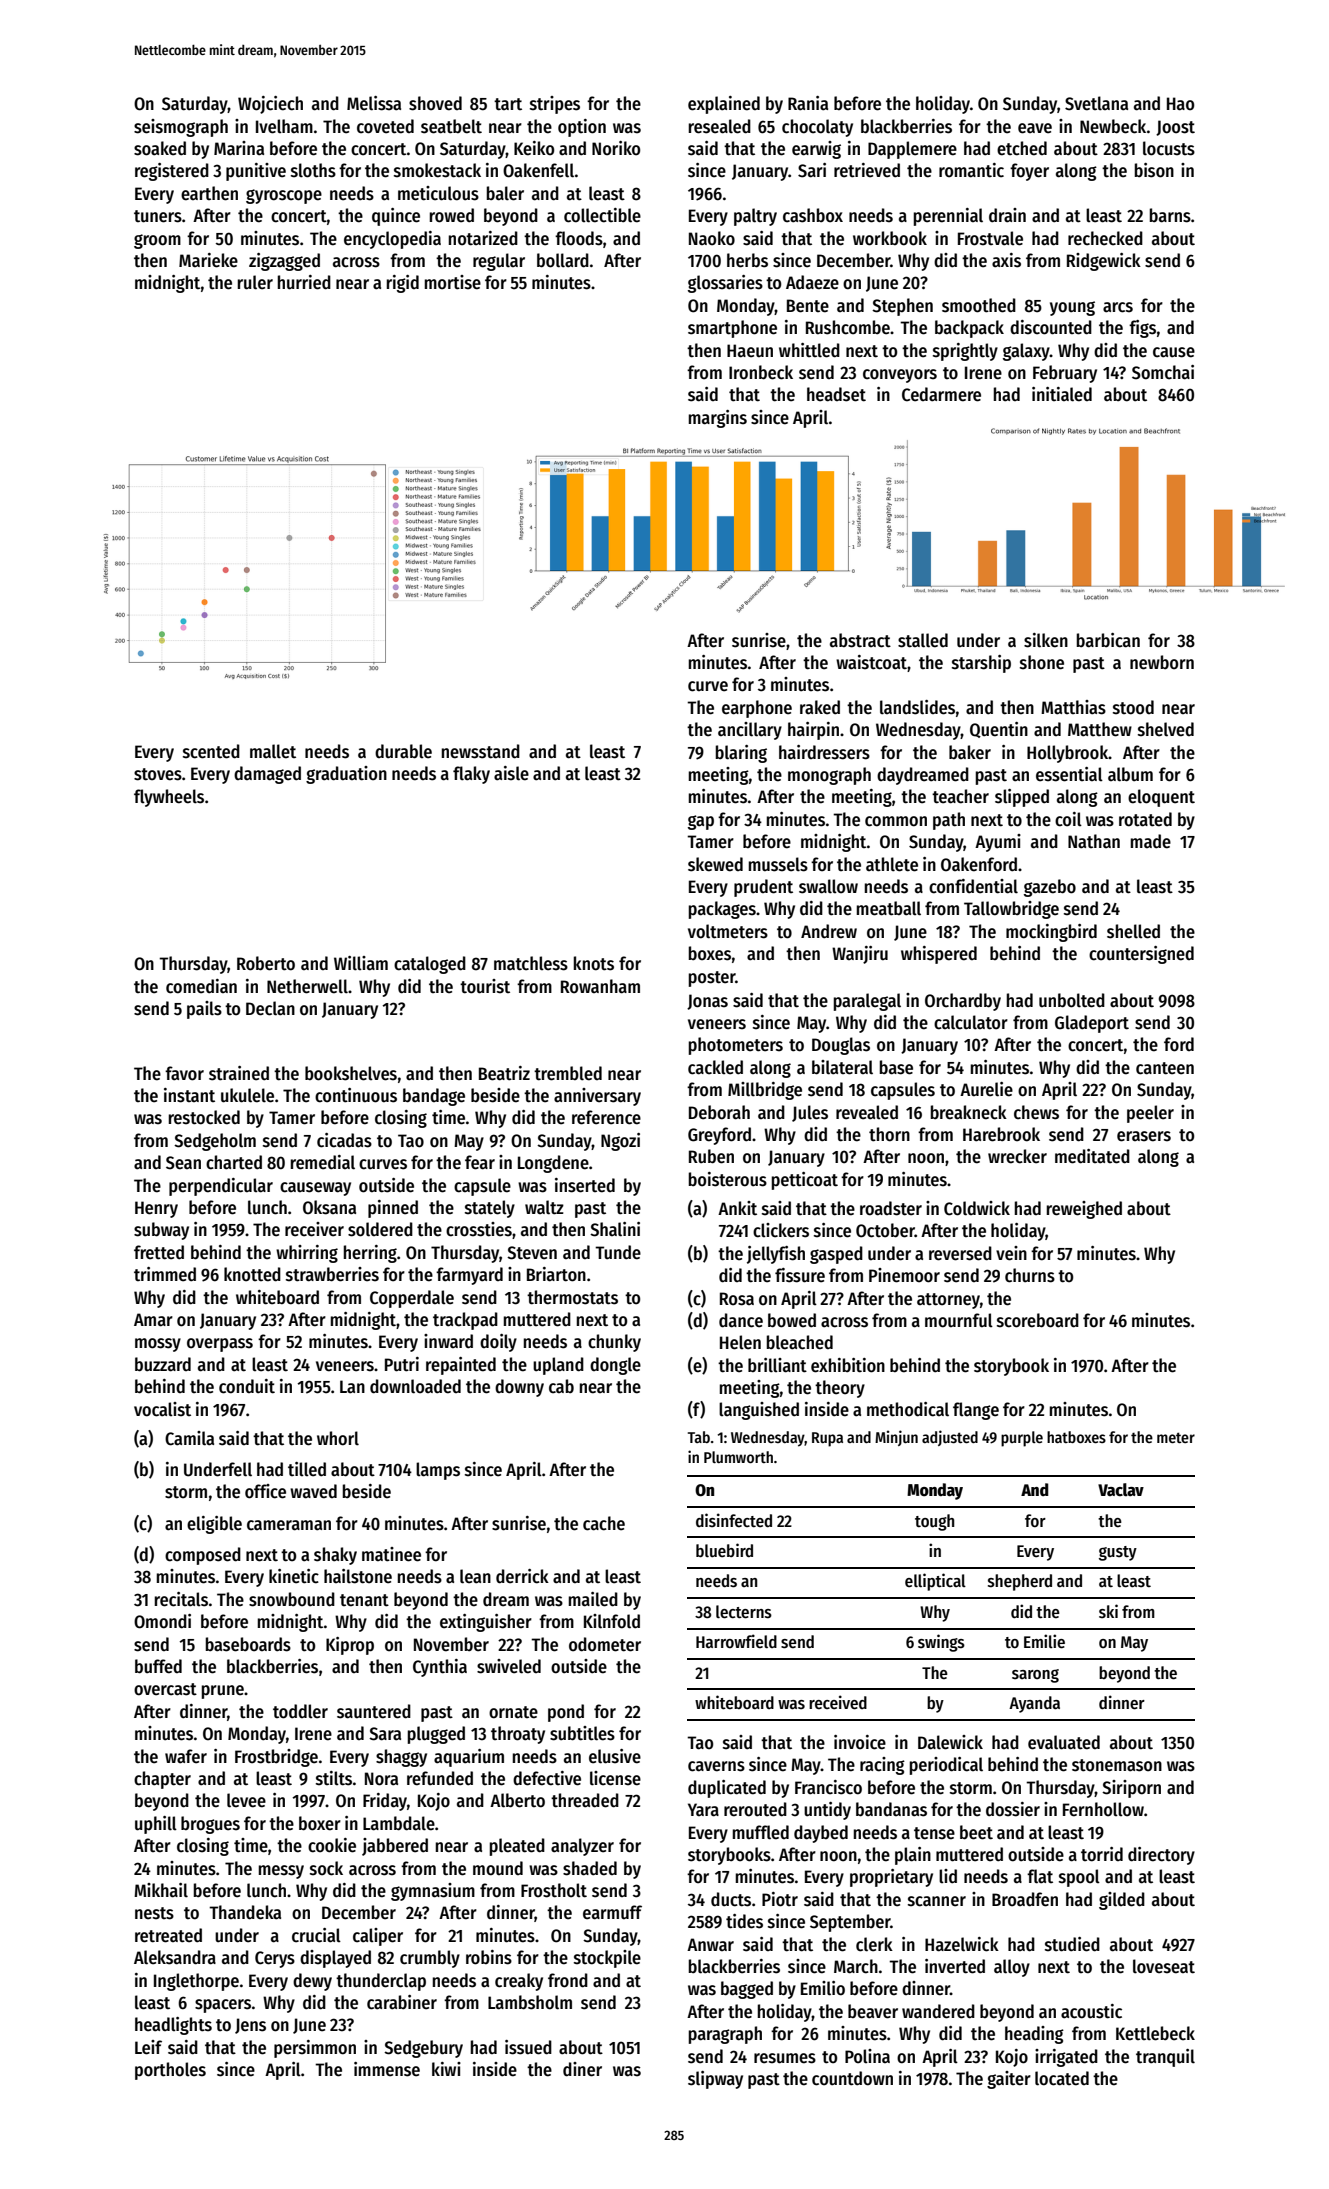 The height and width of the screenshot is (2189, 1329). What do you see at coordinates (1163, 372) in the screenshot?
I see `Somchai` at bounding box center [1163, 372].
